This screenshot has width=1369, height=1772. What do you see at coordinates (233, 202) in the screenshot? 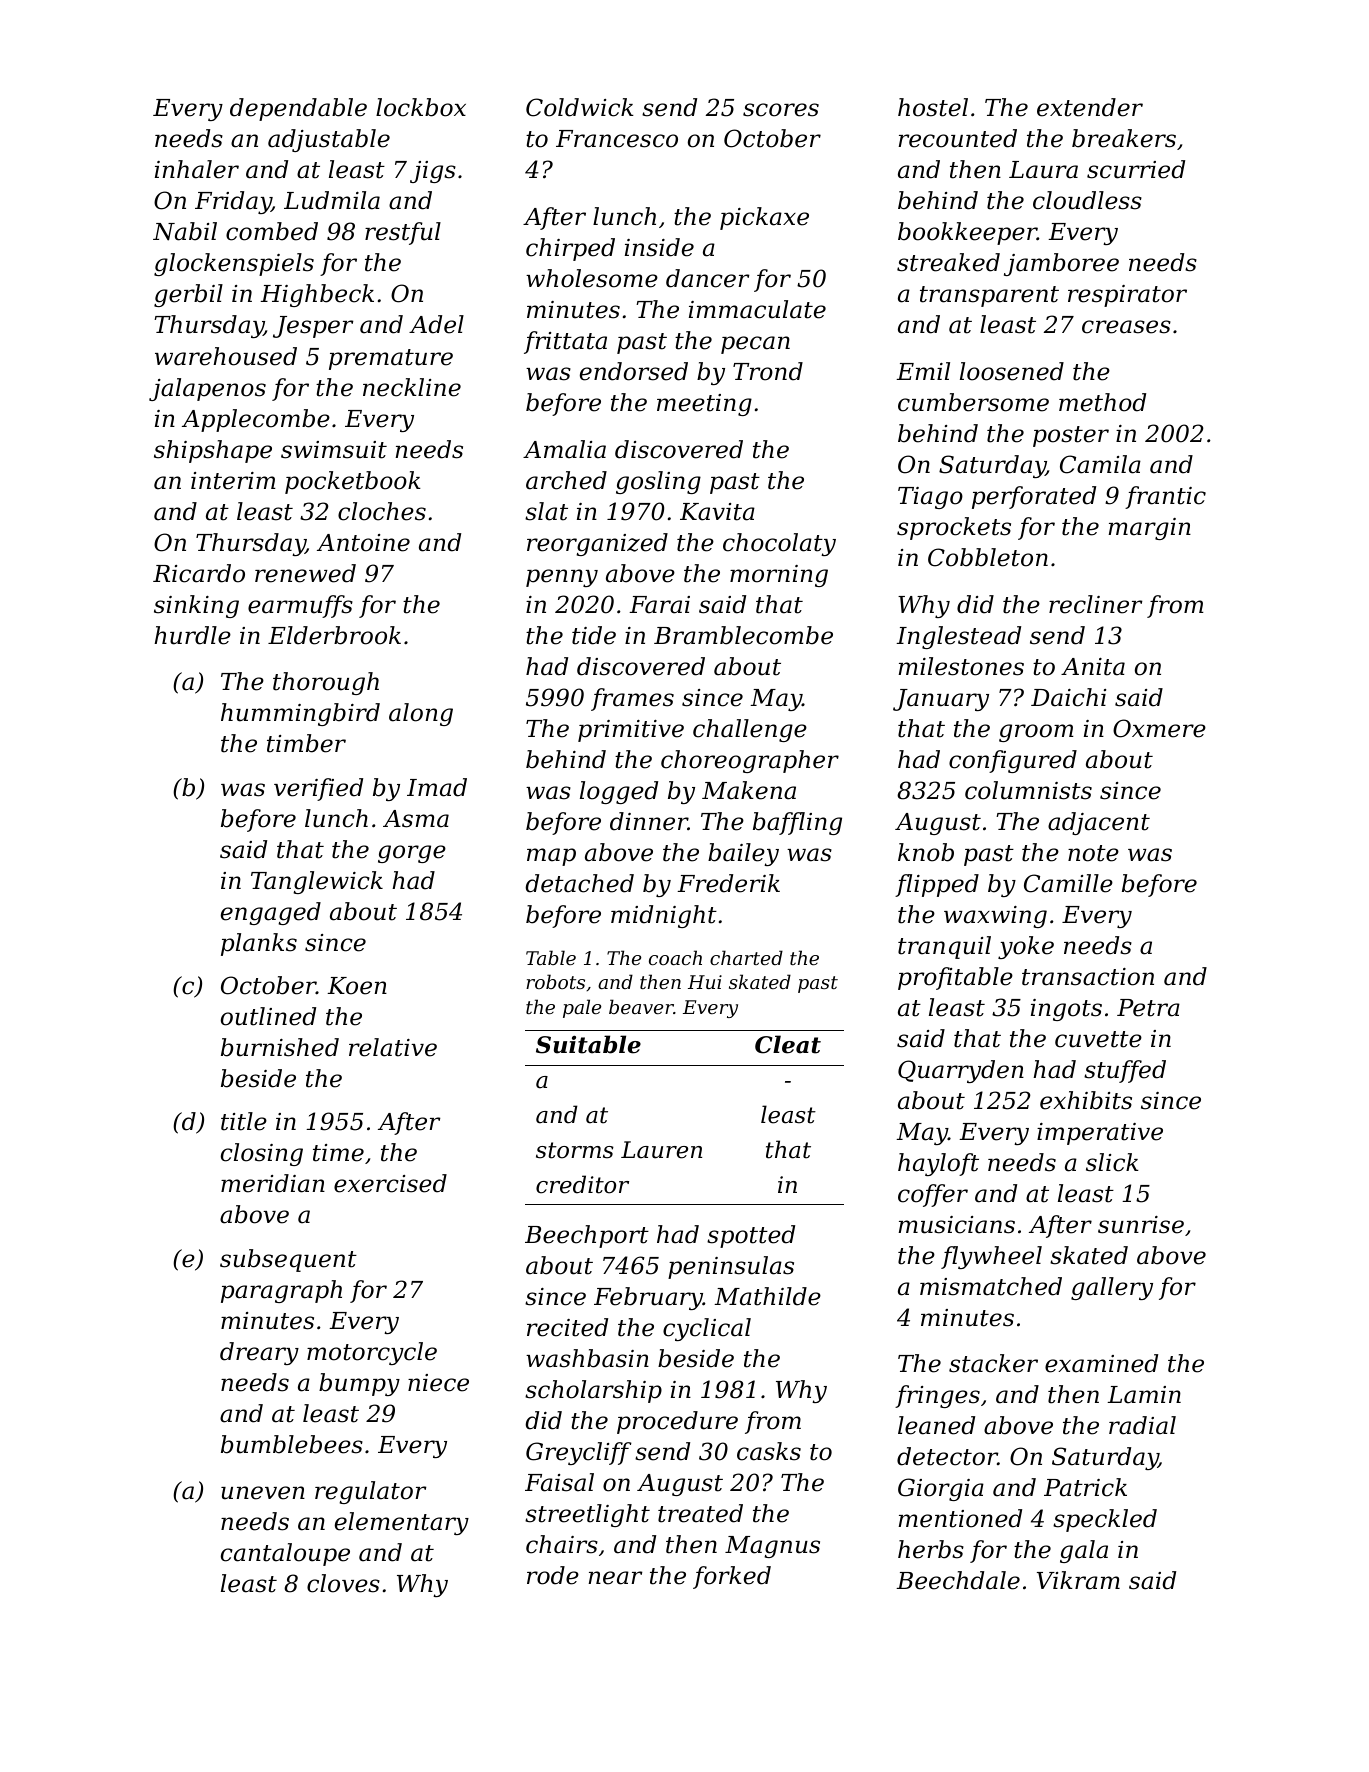
I see `Friday` at bounding box center [233, 202].
